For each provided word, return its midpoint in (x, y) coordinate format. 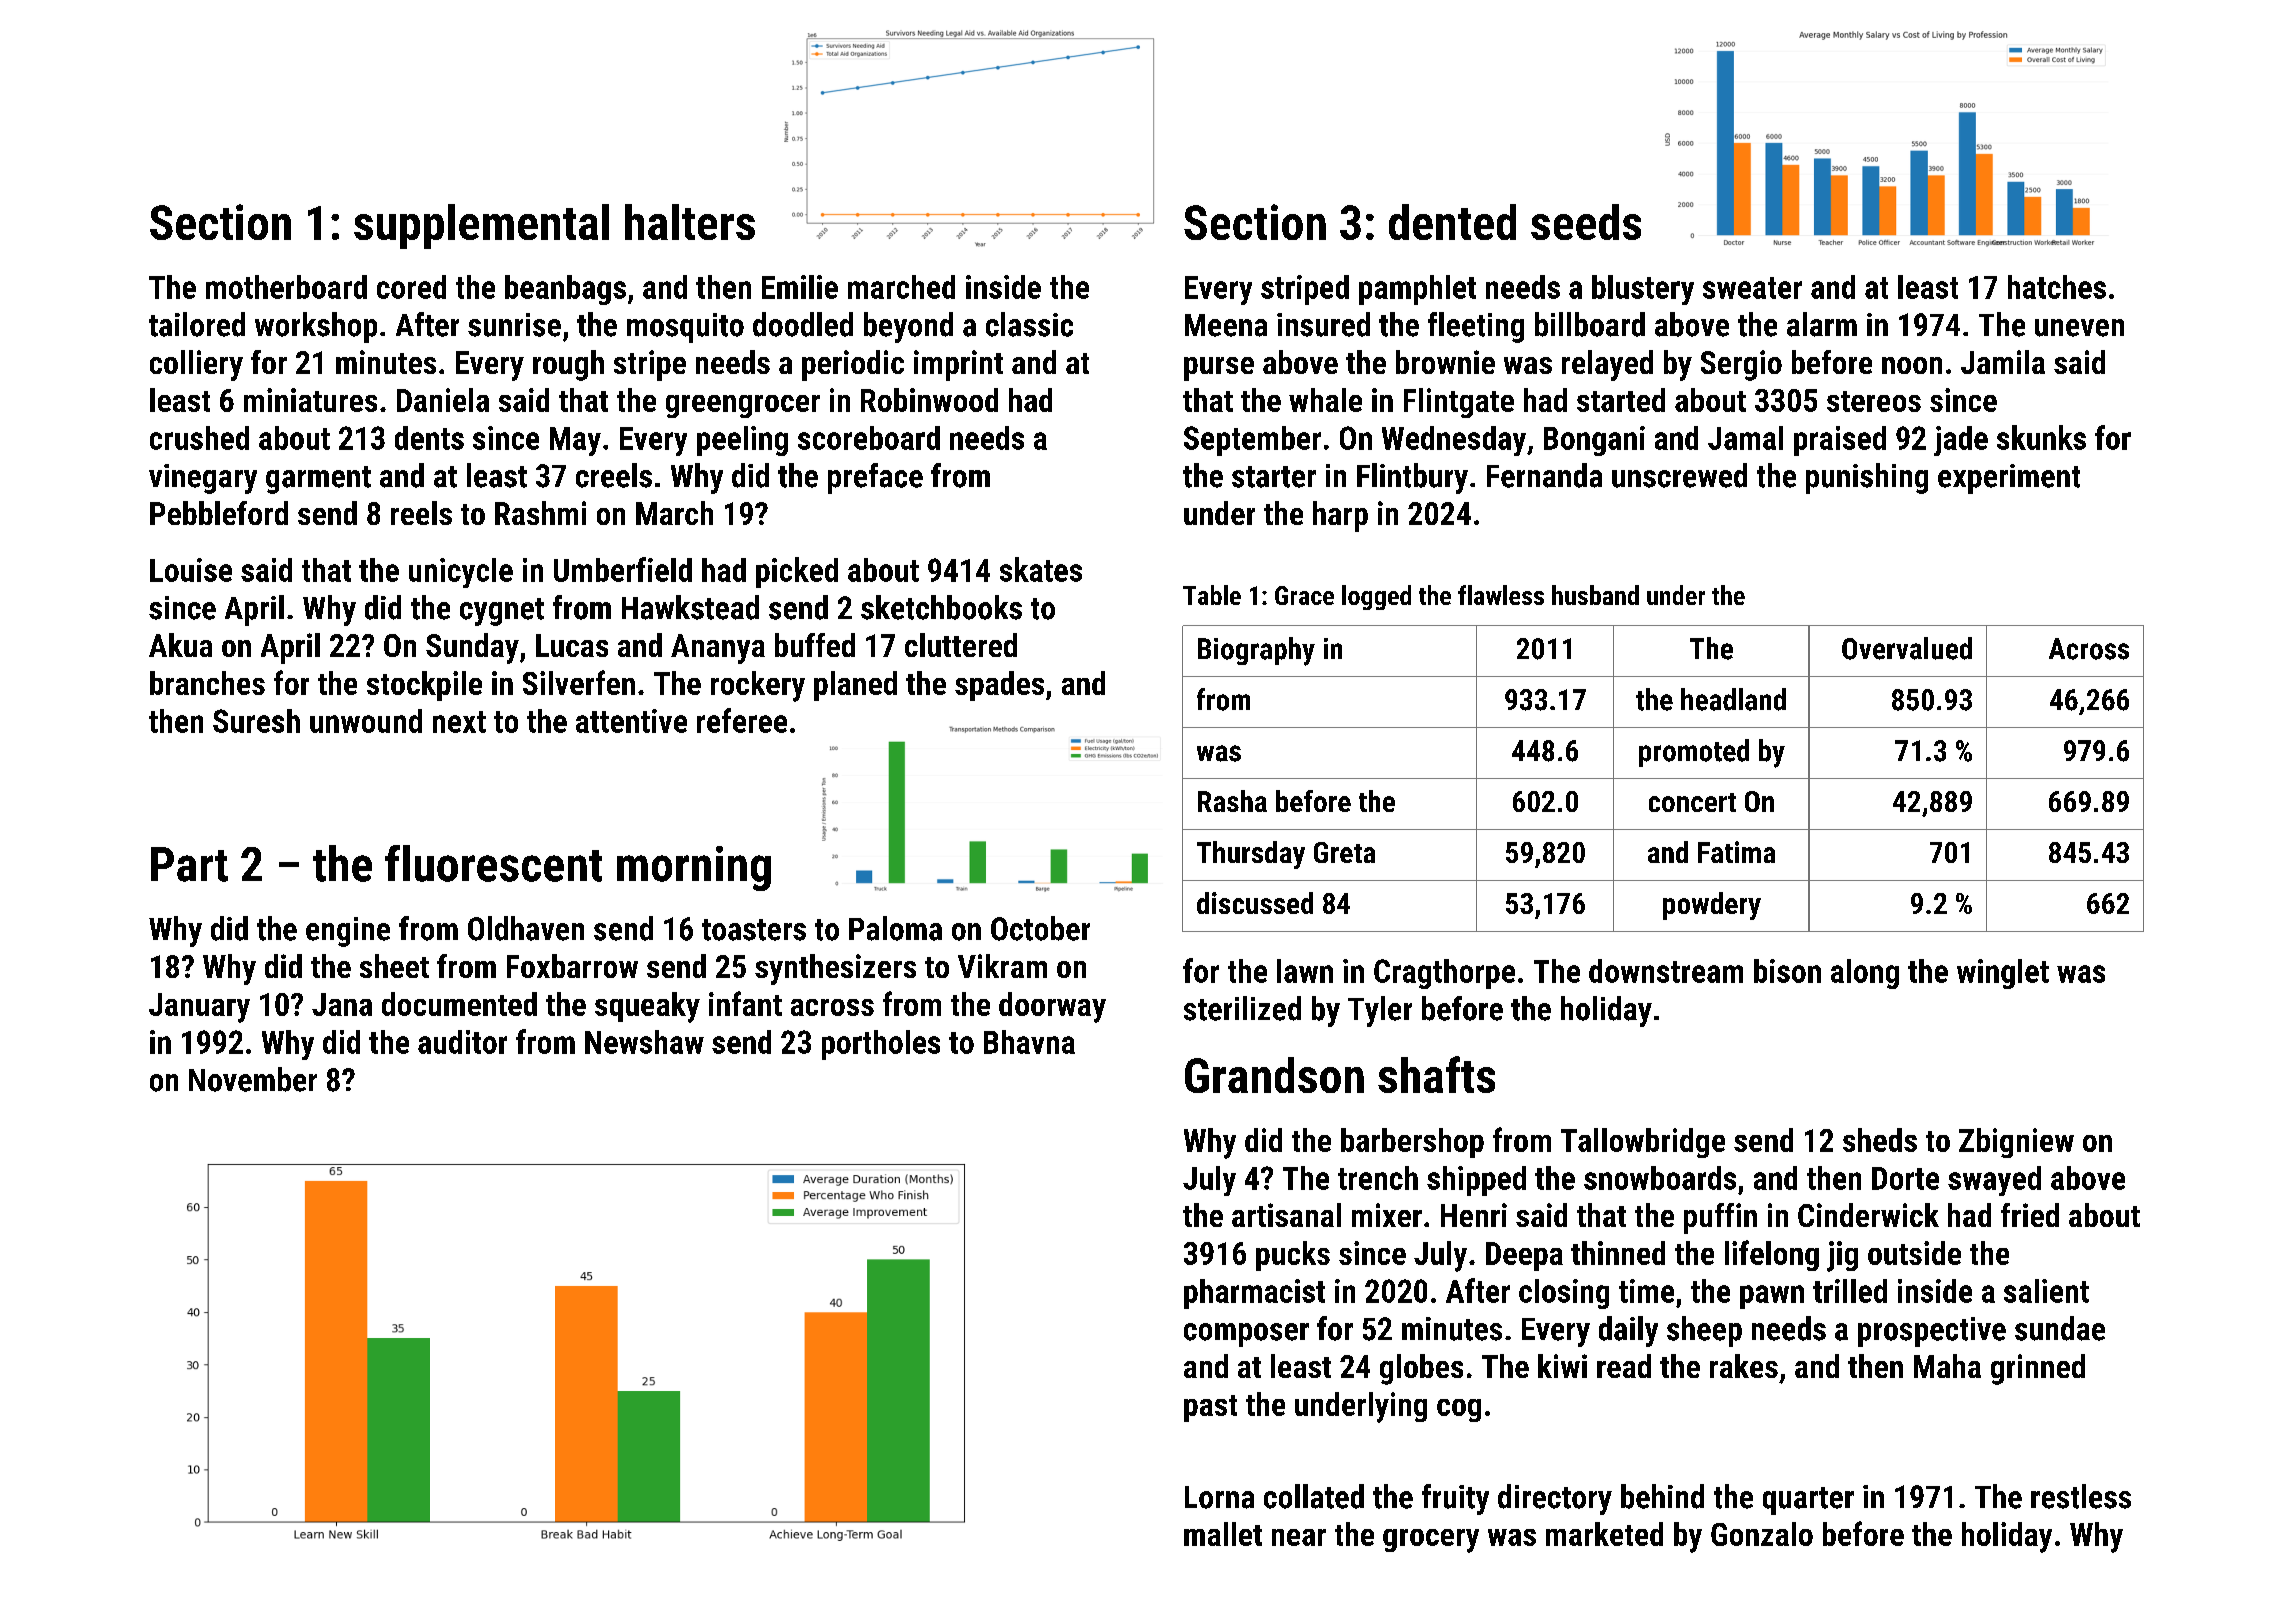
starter (1274, 477)
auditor (462, 1042)
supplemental (481, 226)
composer (1246, 1335)
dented (1452, 222)
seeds (1586, 222)
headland (1733, 699)
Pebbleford (219, 513)
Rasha (1232, 801)
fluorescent (493, 863)
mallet (1223, 1534)
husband (1595, 595)
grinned (2038, 1369)
